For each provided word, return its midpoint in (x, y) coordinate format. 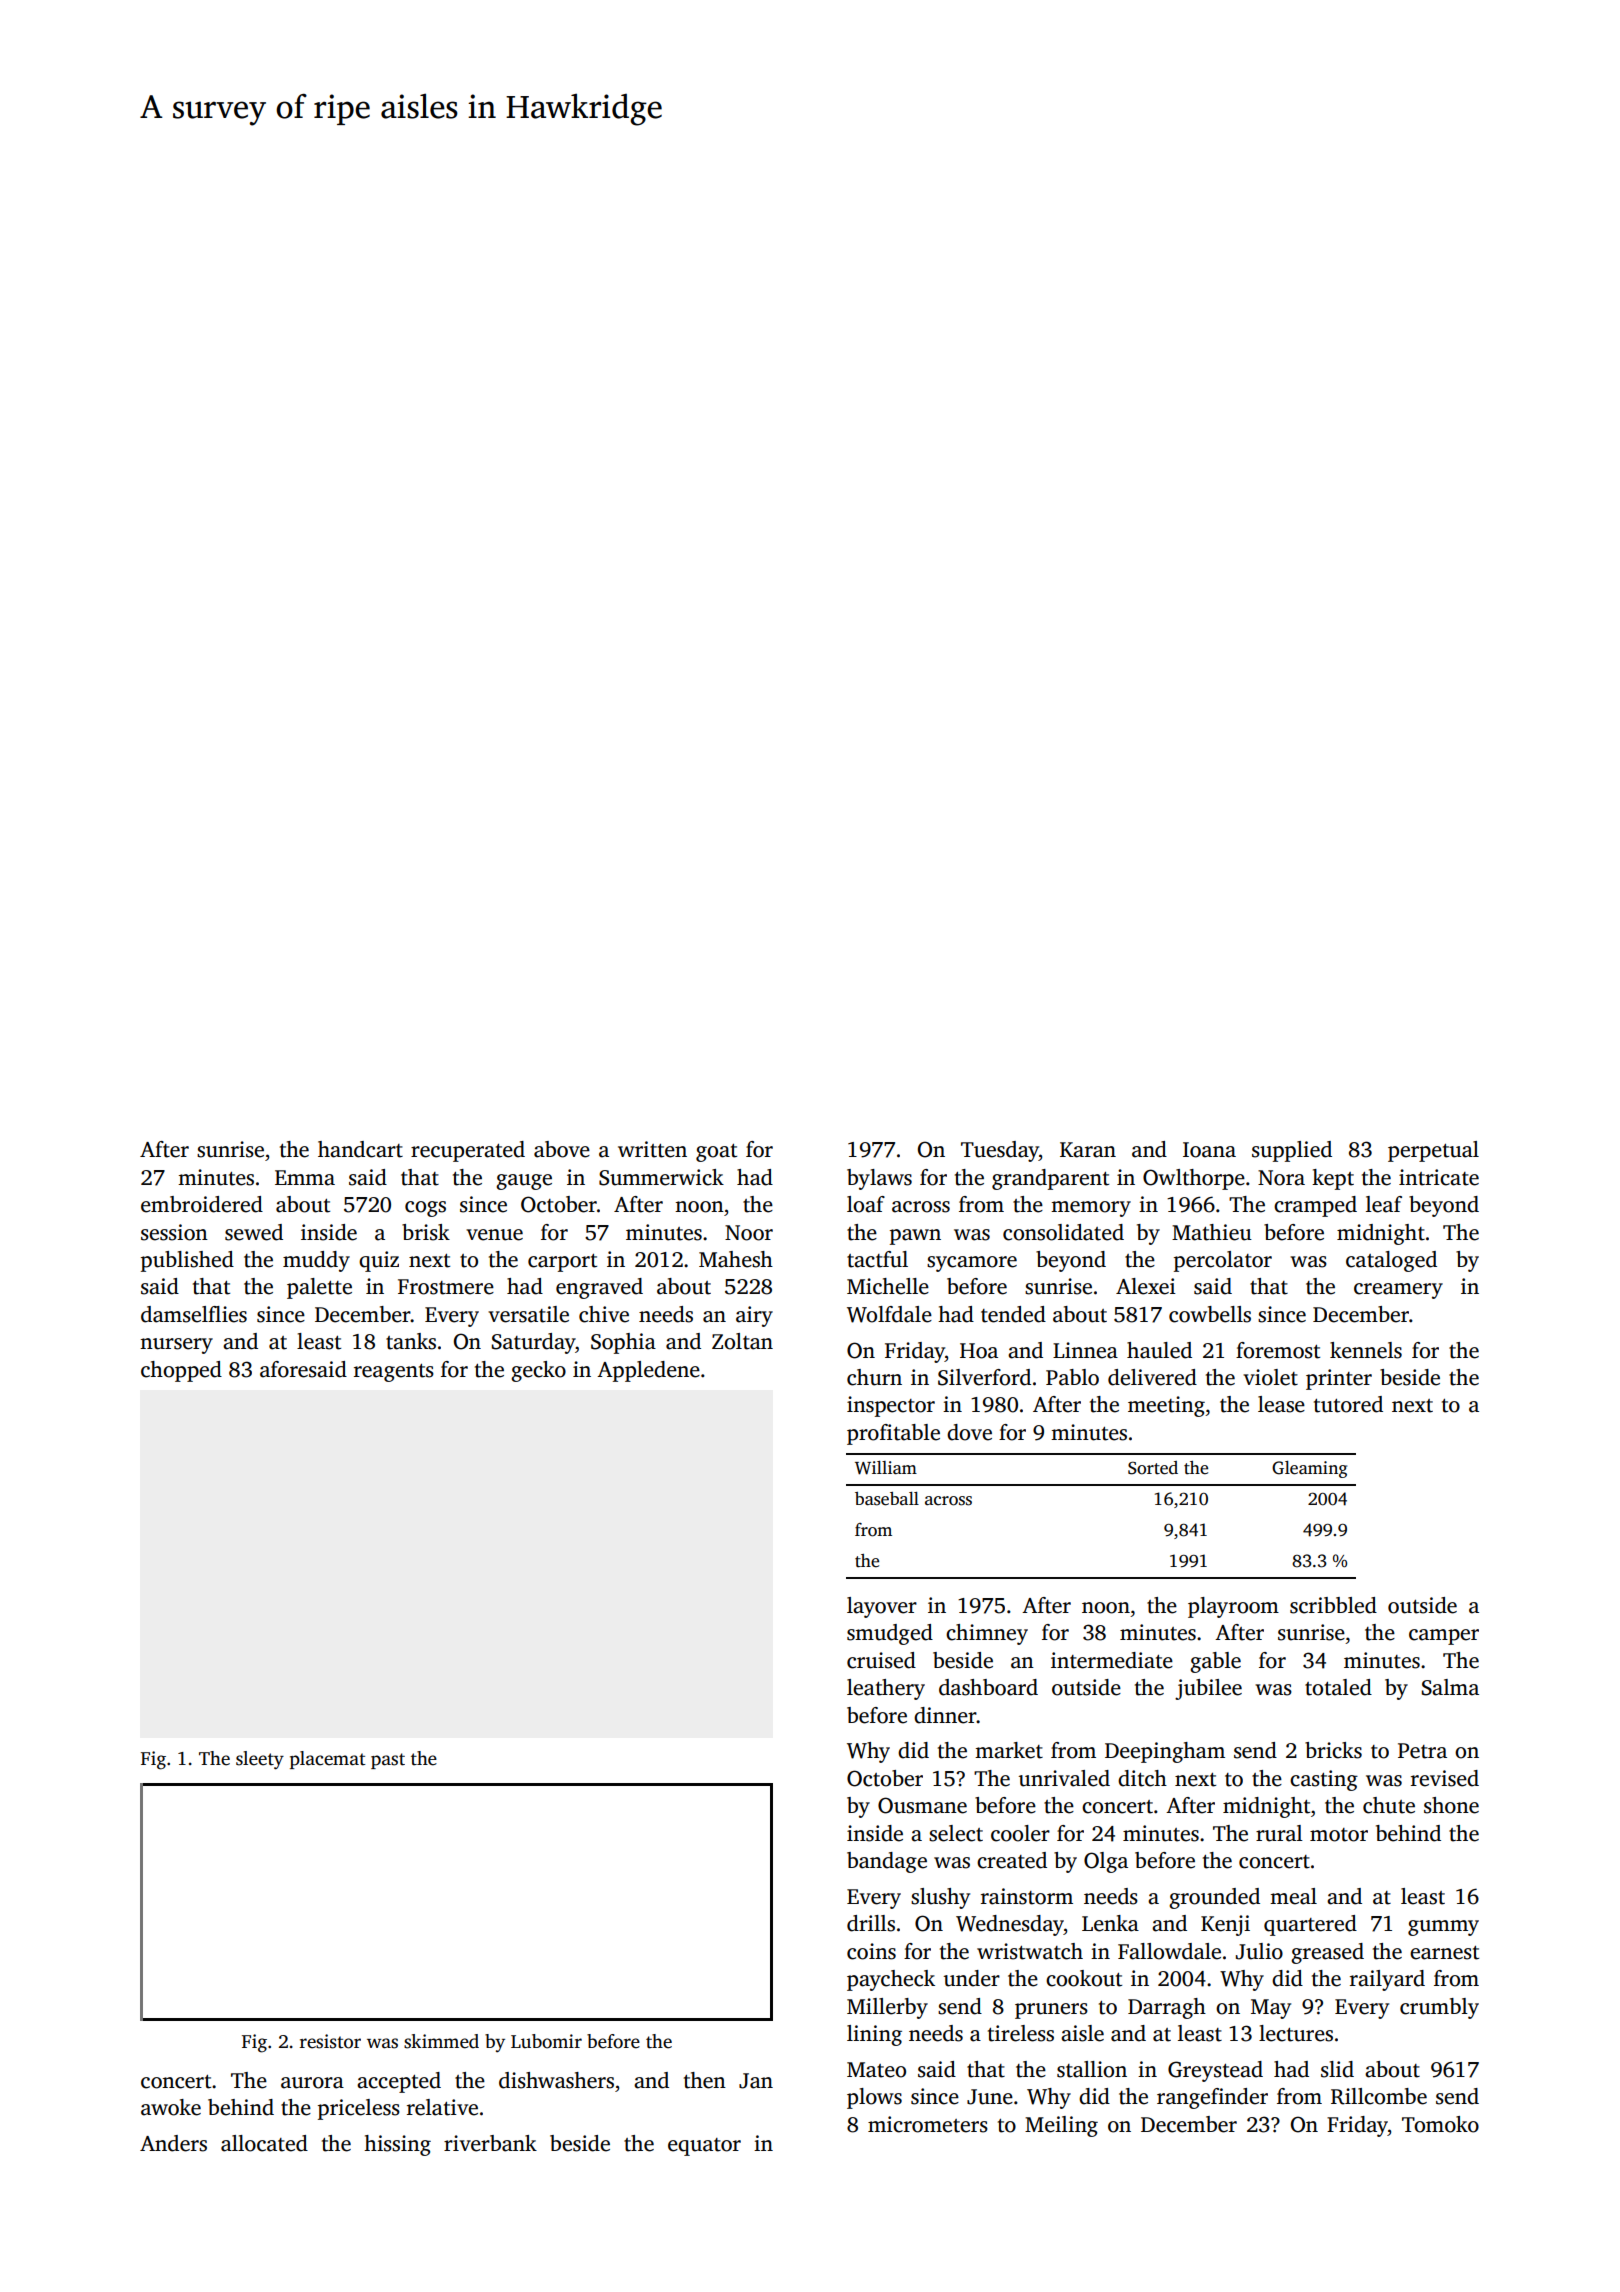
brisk (426, 1232)
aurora (312, 2083)
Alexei (1146, 1286)
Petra (1422, 1751)
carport (562, 1263)
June (990, 2097)
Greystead (1215, 2071)
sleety (260, 1760)
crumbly (1439, 2008)
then (705, 2080)
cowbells (1210, 1314)
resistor (330, 2041)
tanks (411, 1341)
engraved (599, 1288)
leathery (886, 1689)
